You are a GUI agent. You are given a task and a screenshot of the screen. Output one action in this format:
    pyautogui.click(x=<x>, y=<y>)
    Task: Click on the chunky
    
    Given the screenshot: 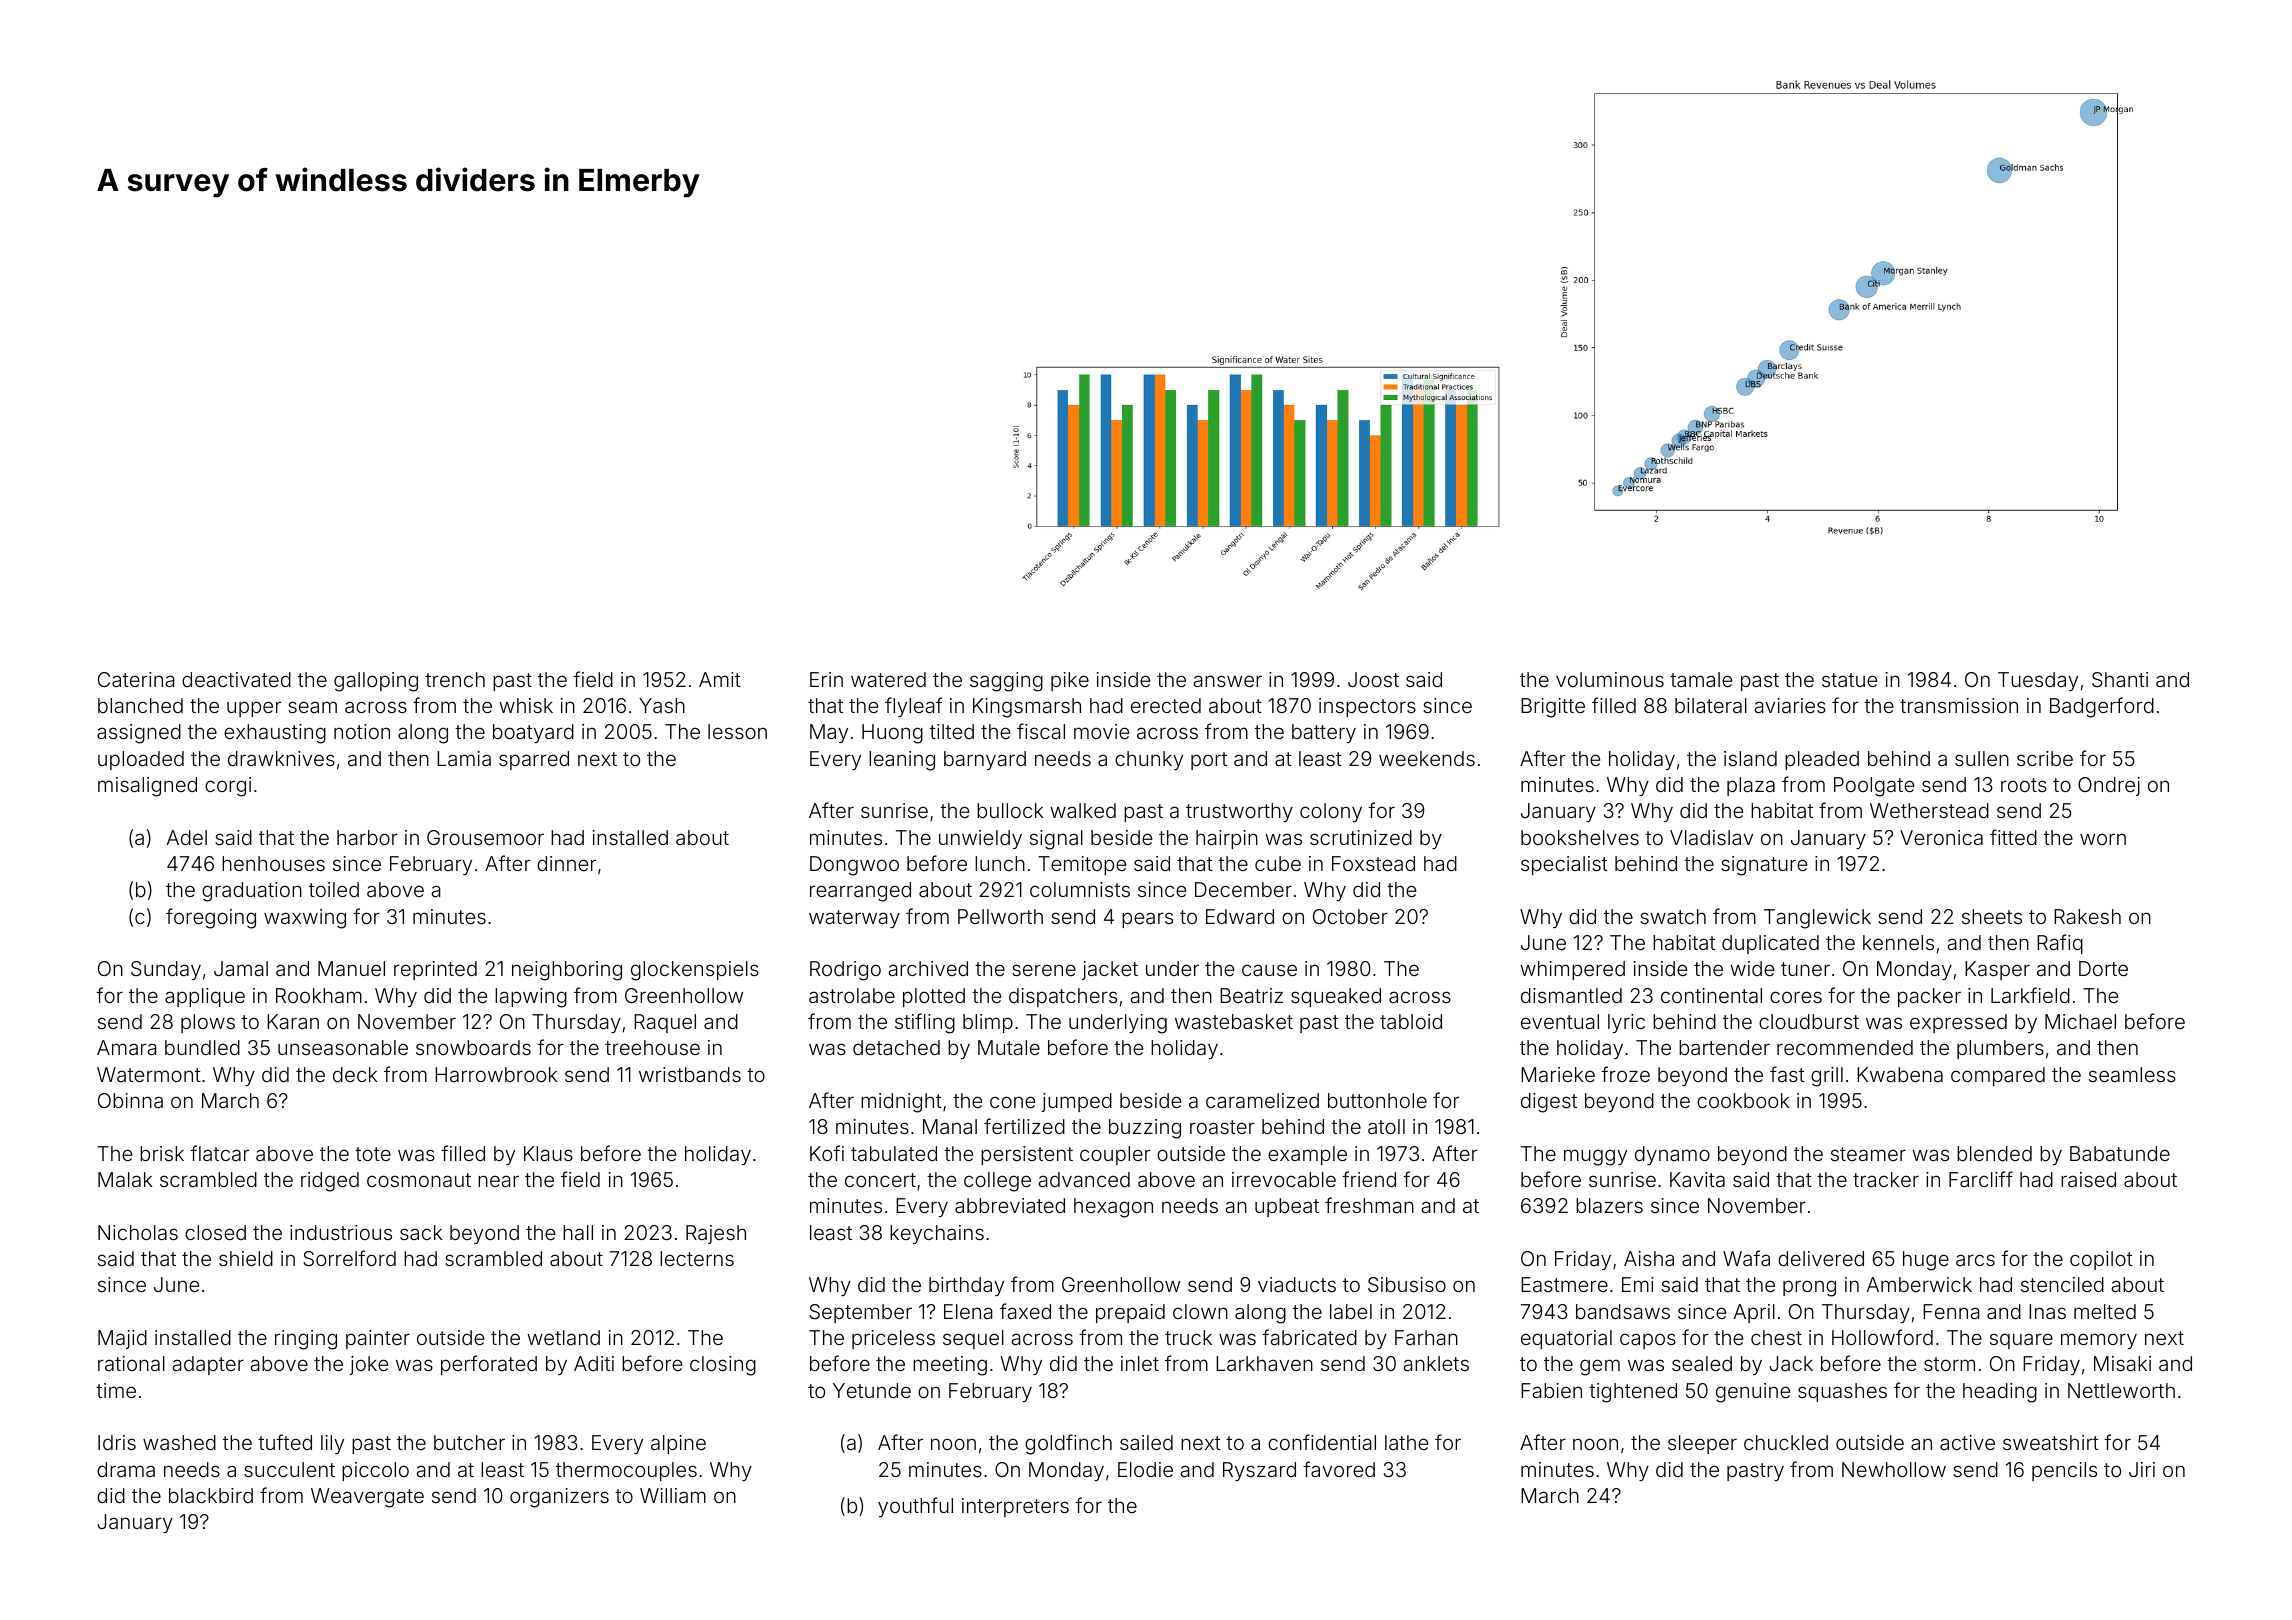 What is the action you would take?
    pyautogui.click(x=1149, y=760)
